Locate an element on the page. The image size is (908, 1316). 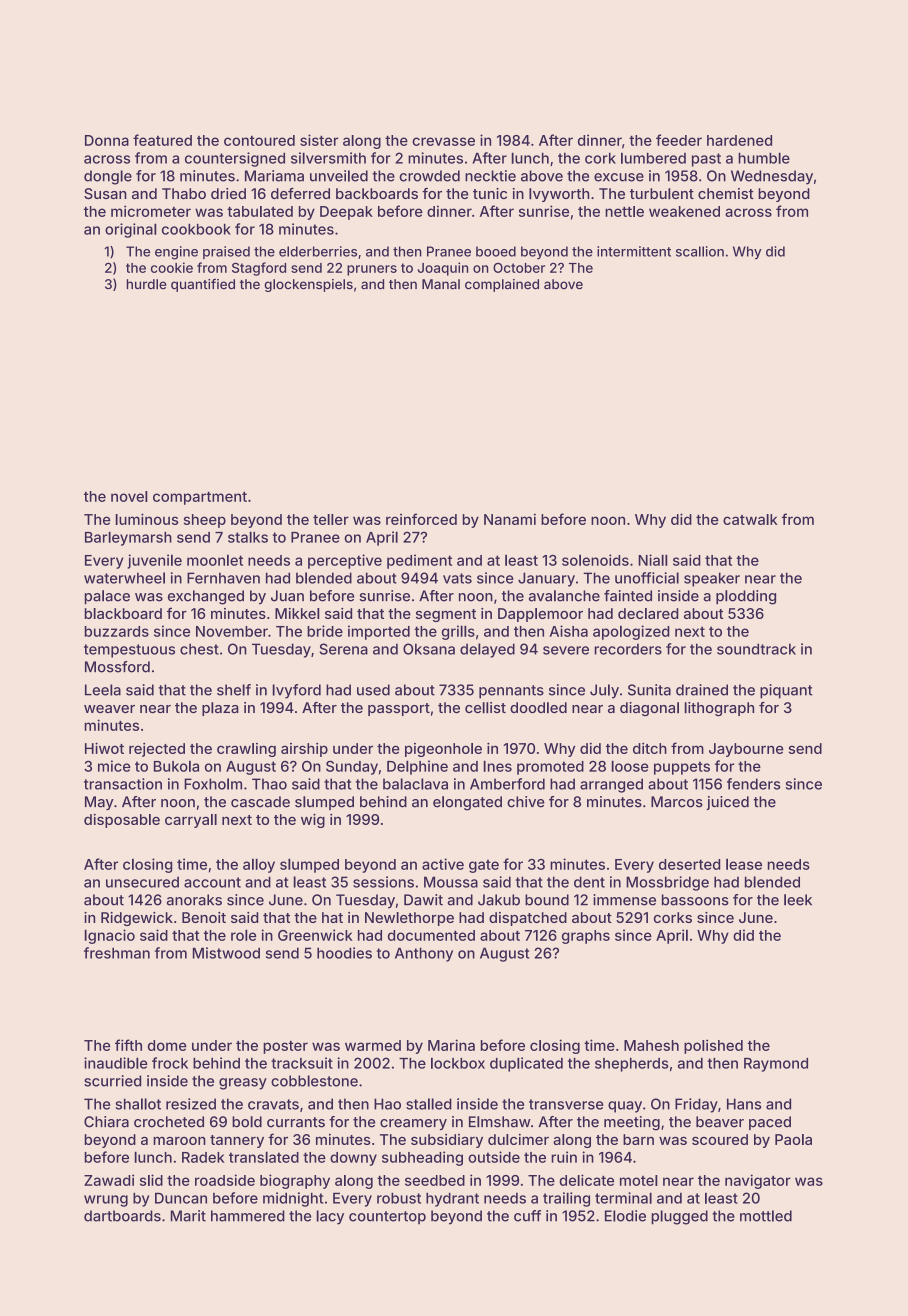
Wednesday is located at coordinates (772, 177).
